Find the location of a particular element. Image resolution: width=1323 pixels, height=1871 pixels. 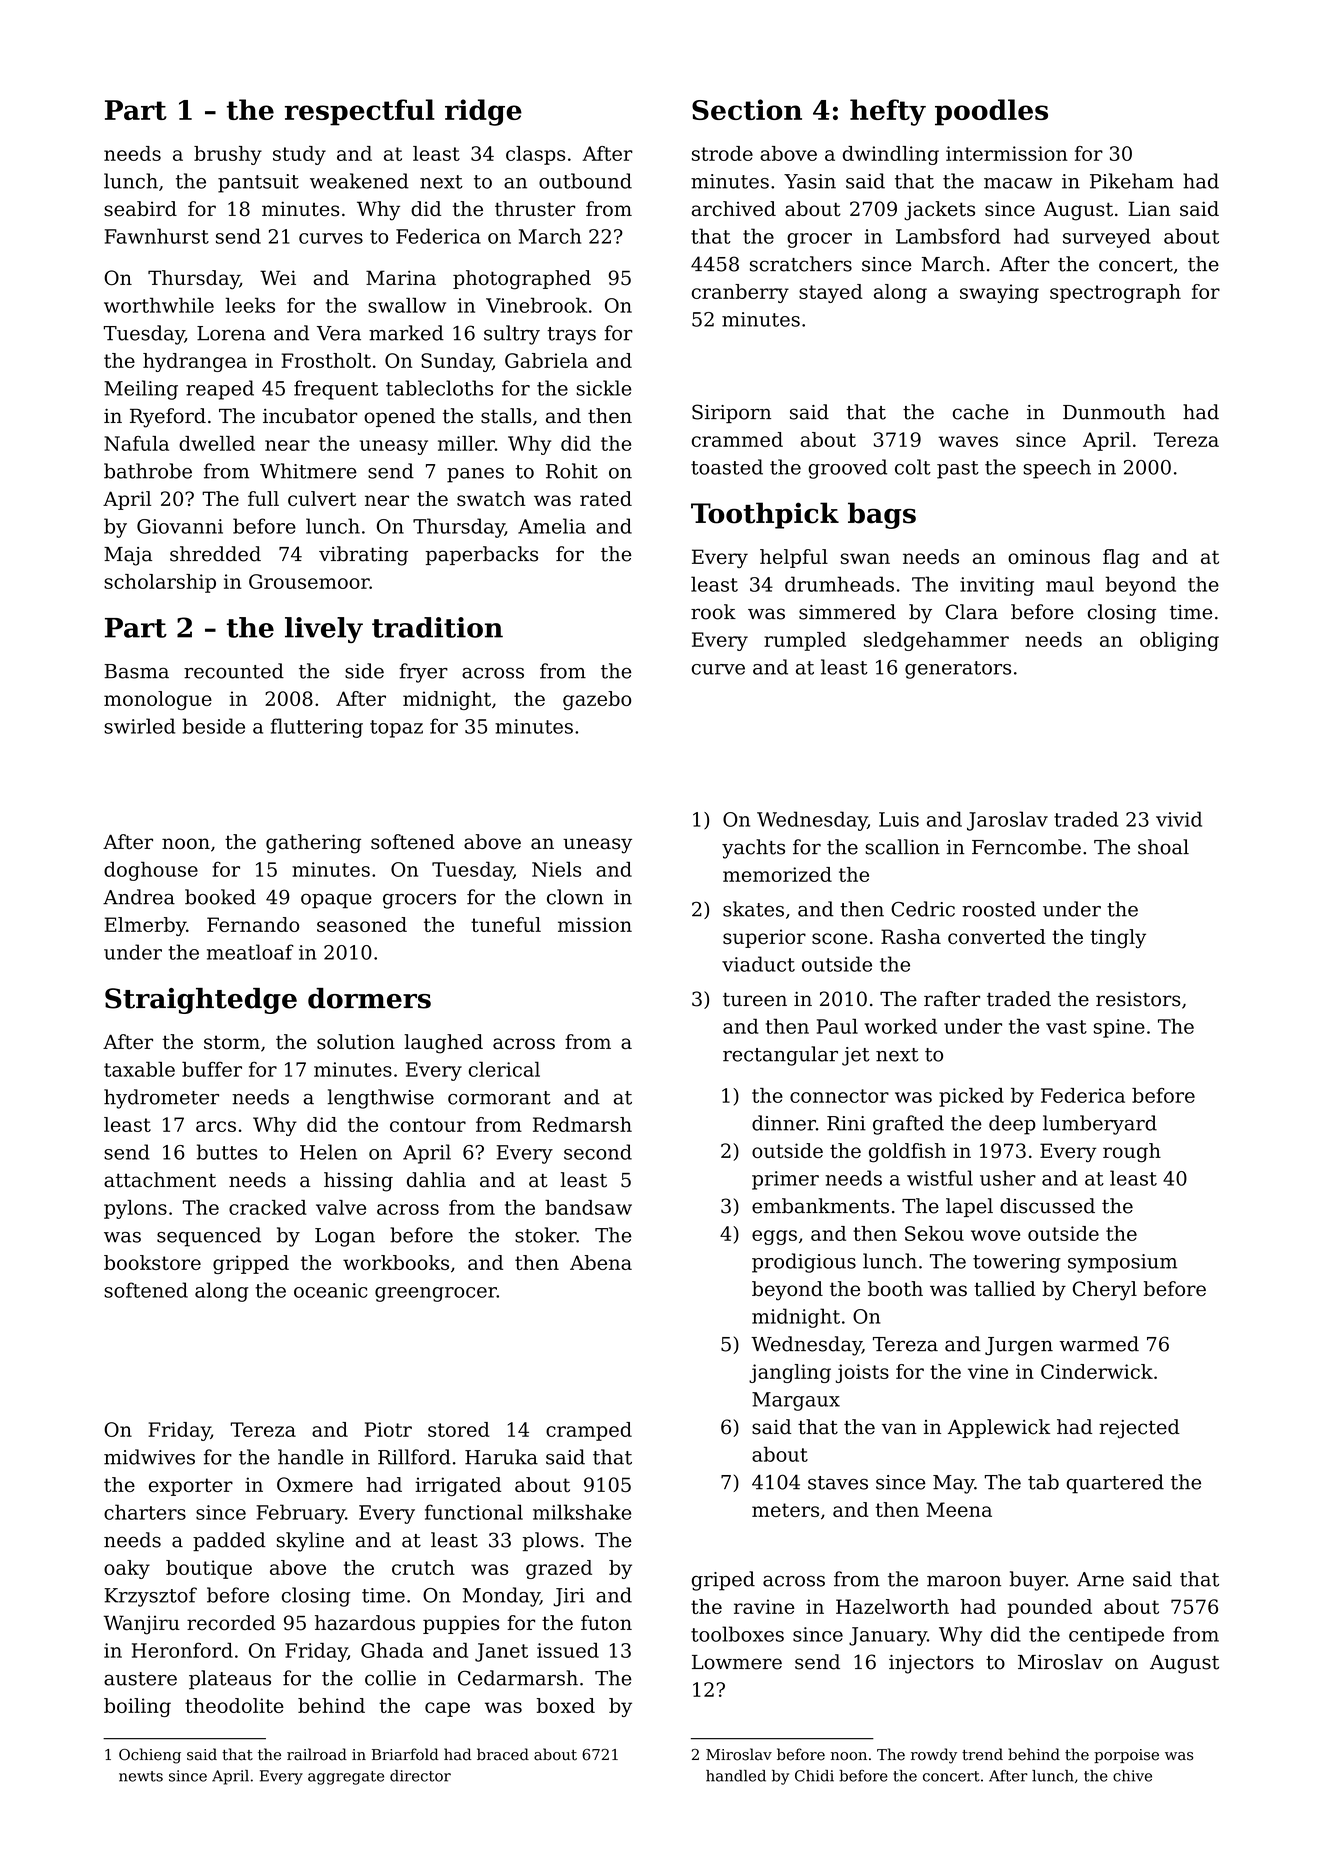

rectangular is located at coordinates (780, 1056).
